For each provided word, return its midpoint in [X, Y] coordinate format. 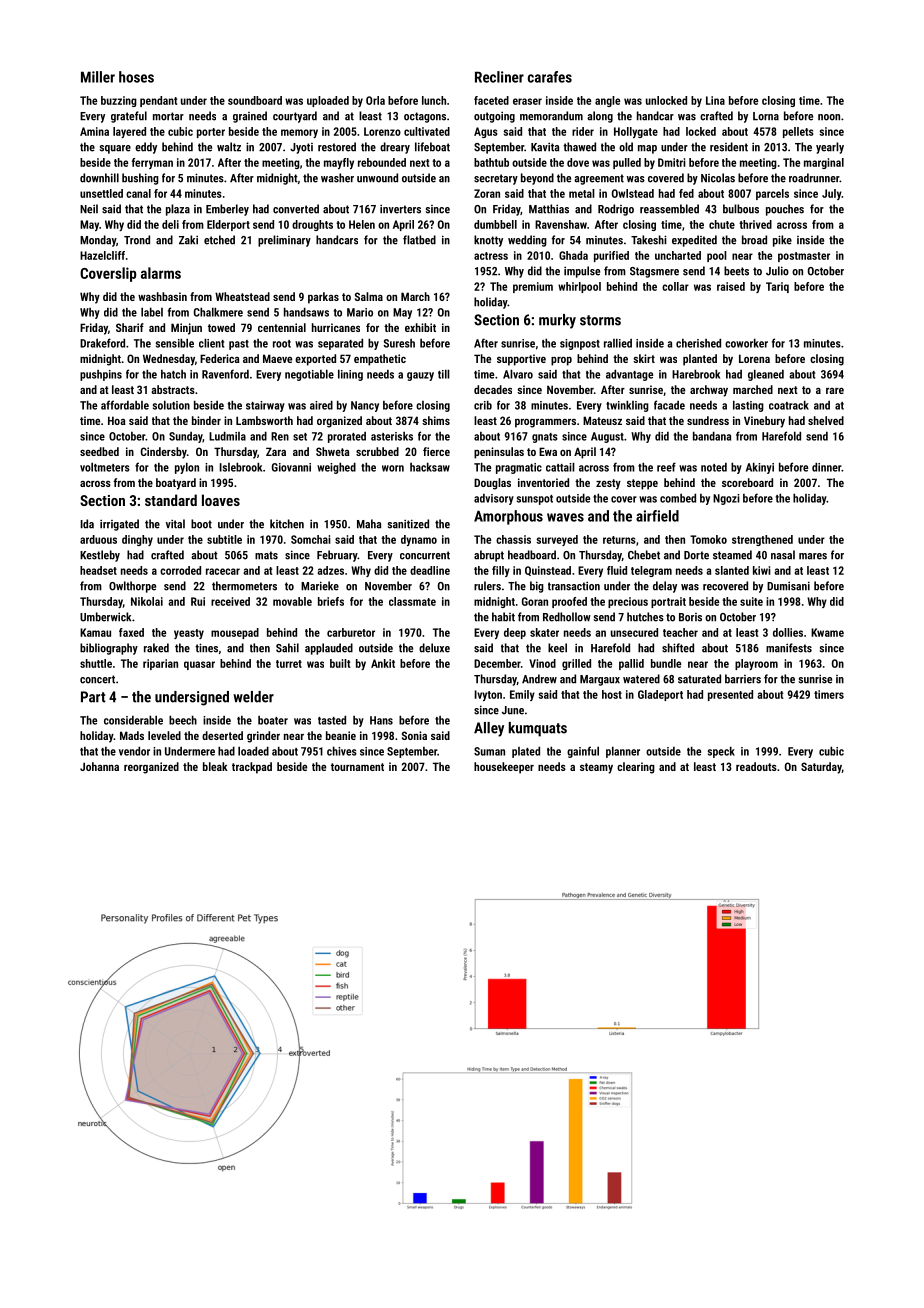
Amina [94, 131]
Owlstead [633, 193]
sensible [175, 343]
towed [221, 327]
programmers [545, 423]
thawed [579, 147]
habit [503, 617]
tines [206, 648]
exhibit [420, 327]
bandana [712, 436]
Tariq [777, 287]
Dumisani [788, 586]
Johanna [99, 766]
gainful [583, 752]
